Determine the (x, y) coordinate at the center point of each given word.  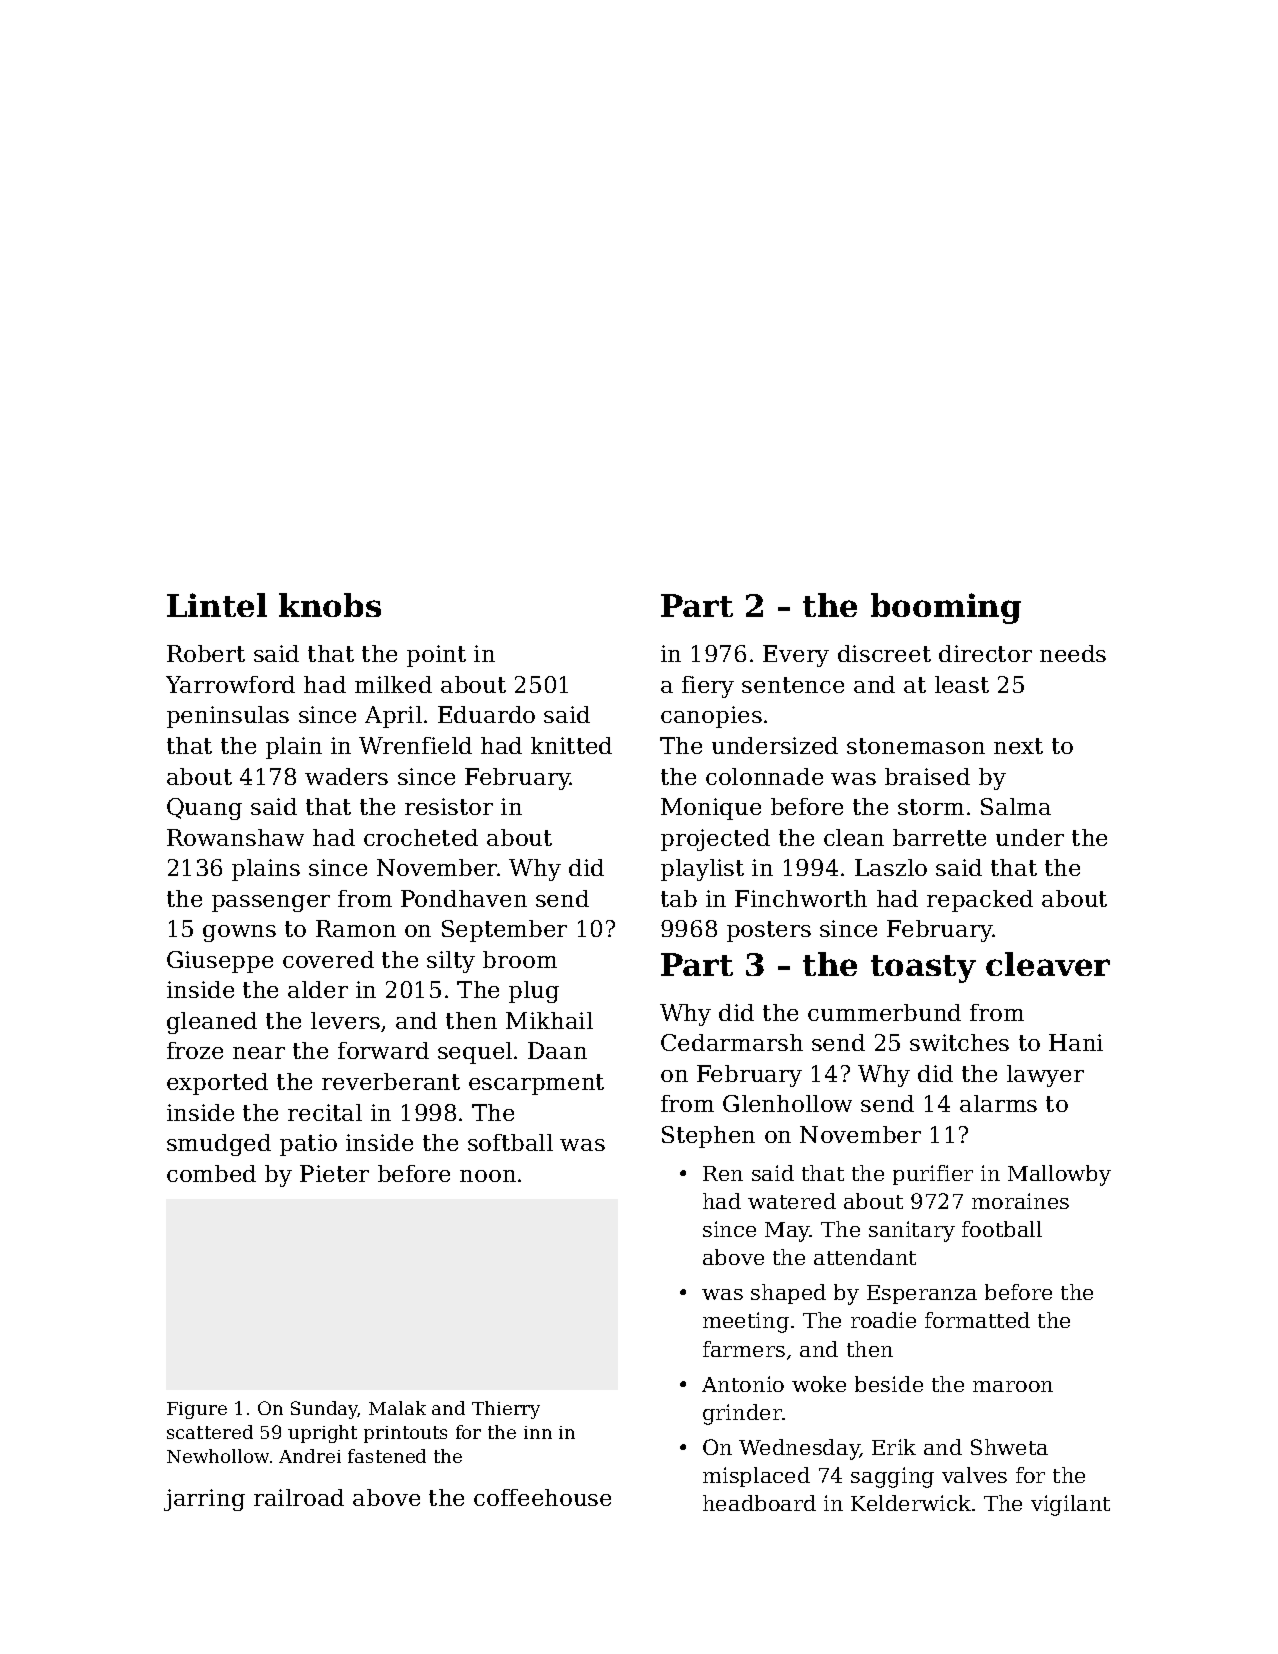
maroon (1013, 1386)
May (787, 1232)
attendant (865, 1257)
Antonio (743, 1384)
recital (325, 1112)
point (436, 656)
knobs (330, 605)
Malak (397, 1408)
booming (946, 608)
